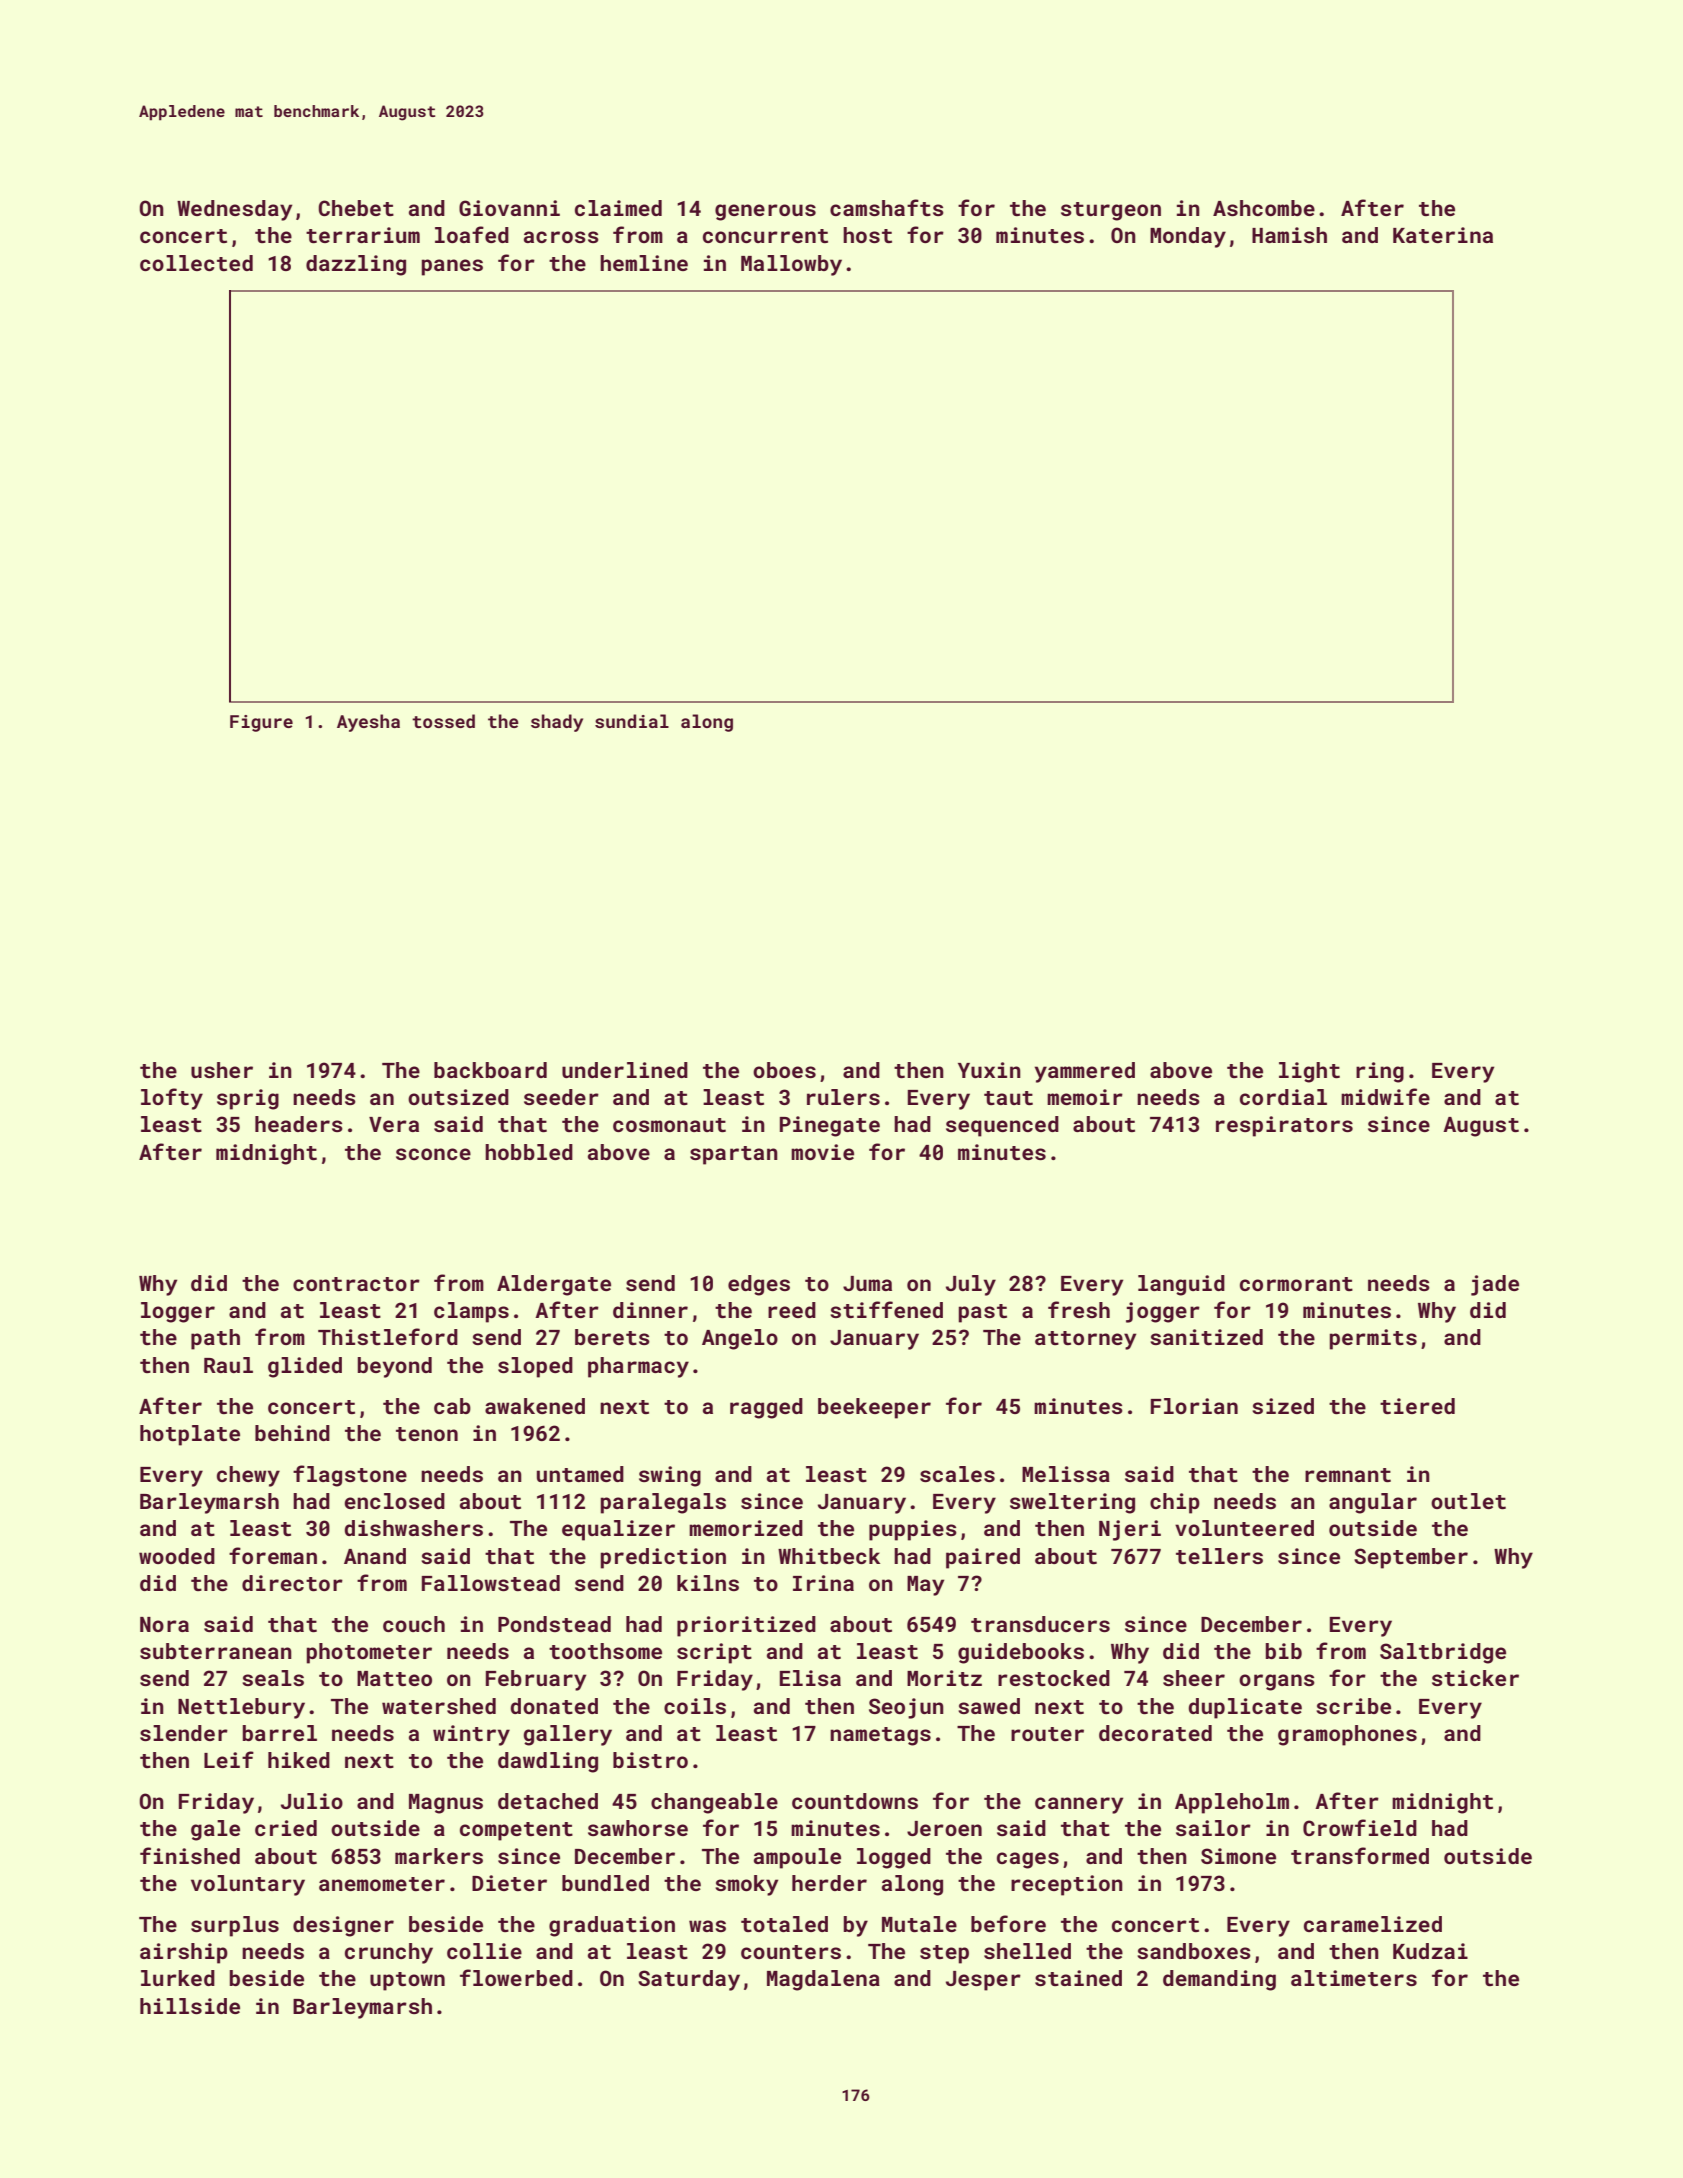  What do you see at coordinates (1309, 1072) in the screenshot?
I see `light` at bounding box center [1309, 1072].
